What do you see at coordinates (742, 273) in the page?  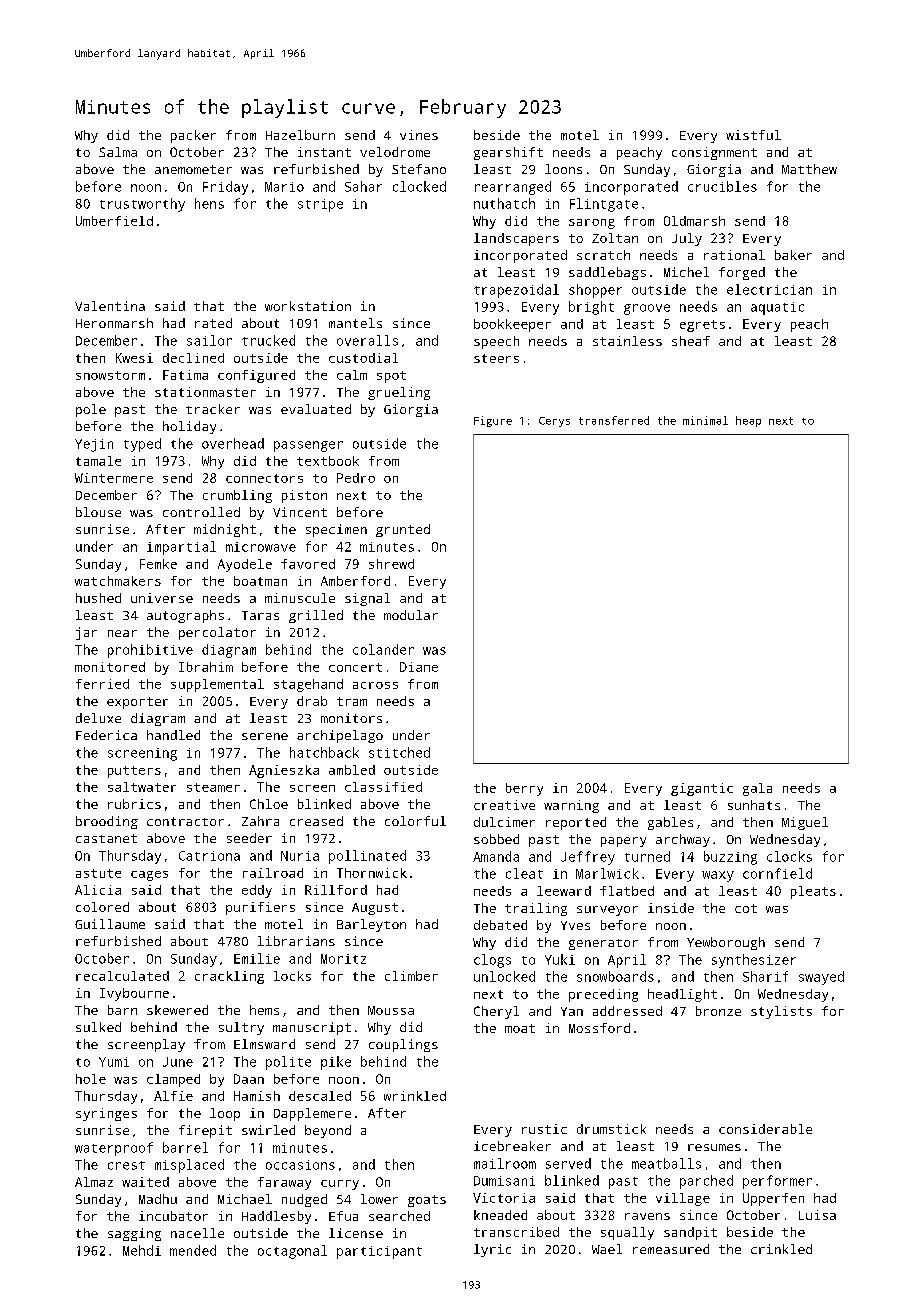 I see `forged` at bounding box center [742, 273].
